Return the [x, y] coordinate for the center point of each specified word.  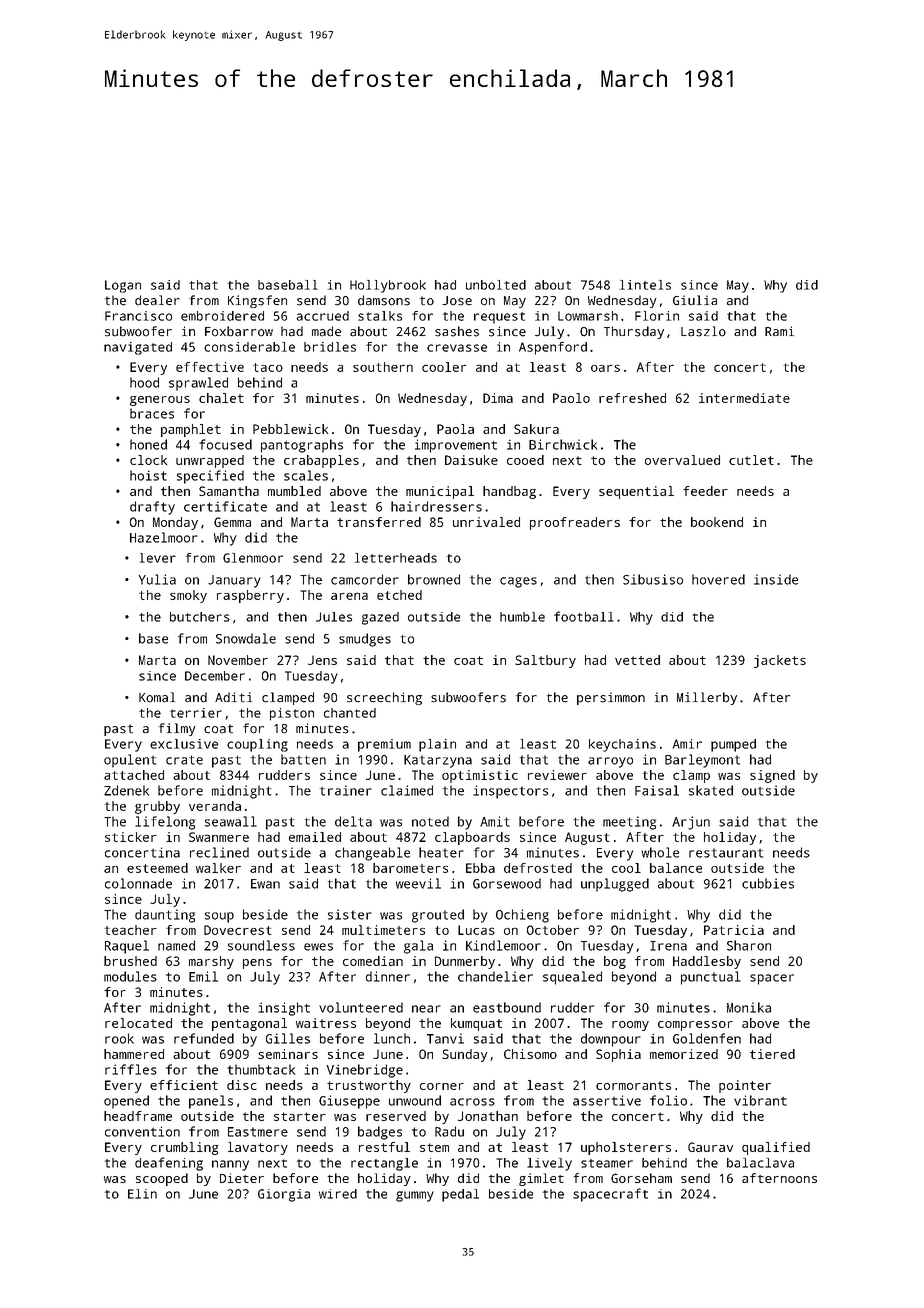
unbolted [496, 285]
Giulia [695, 300]
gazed [380, 618]
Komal [157, 697]
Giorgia [284, 1195]
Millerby [707, 698]
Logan [123, 286]
